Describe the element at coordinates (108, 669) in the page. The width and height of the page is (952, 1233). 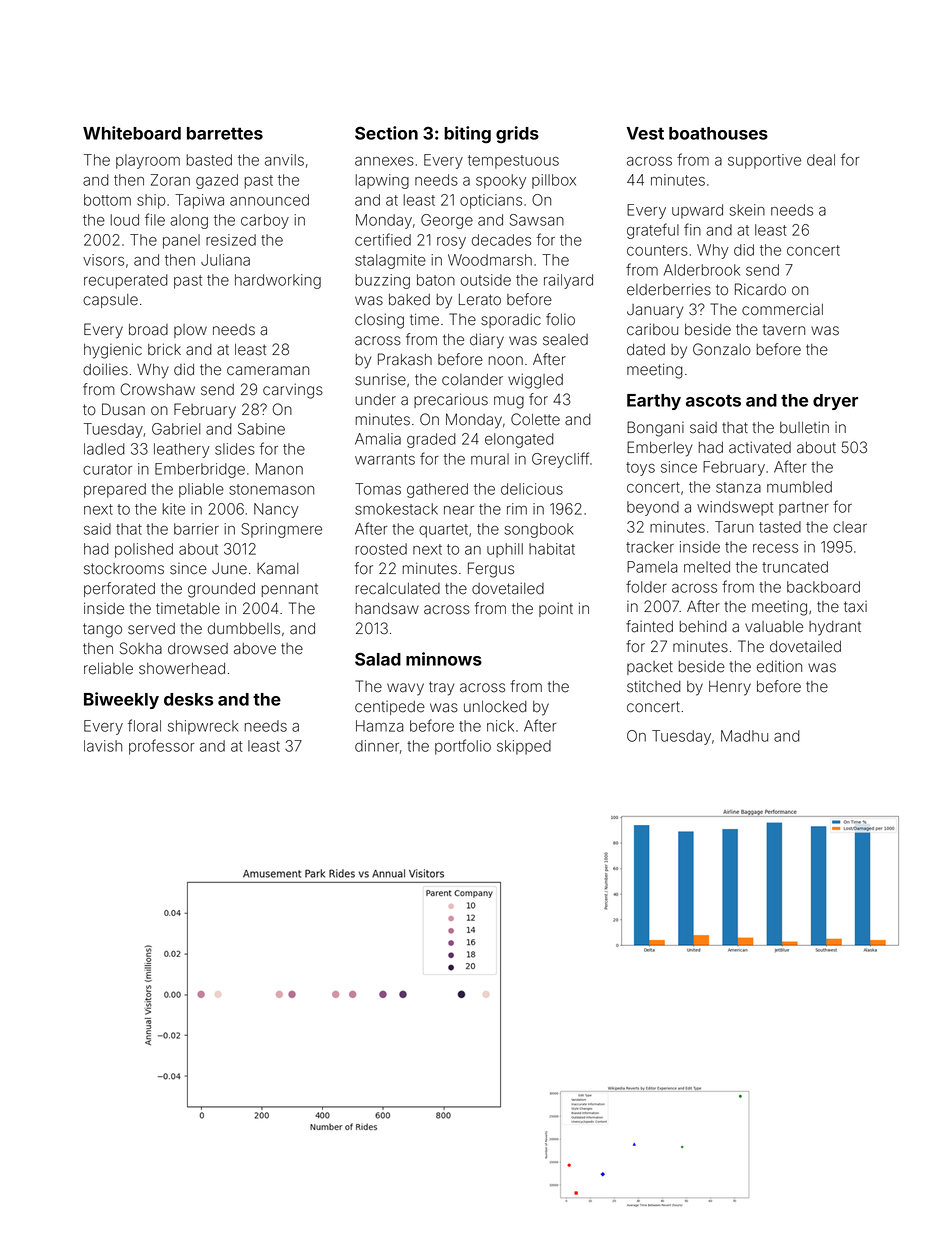
I see `reliable` at that location.
